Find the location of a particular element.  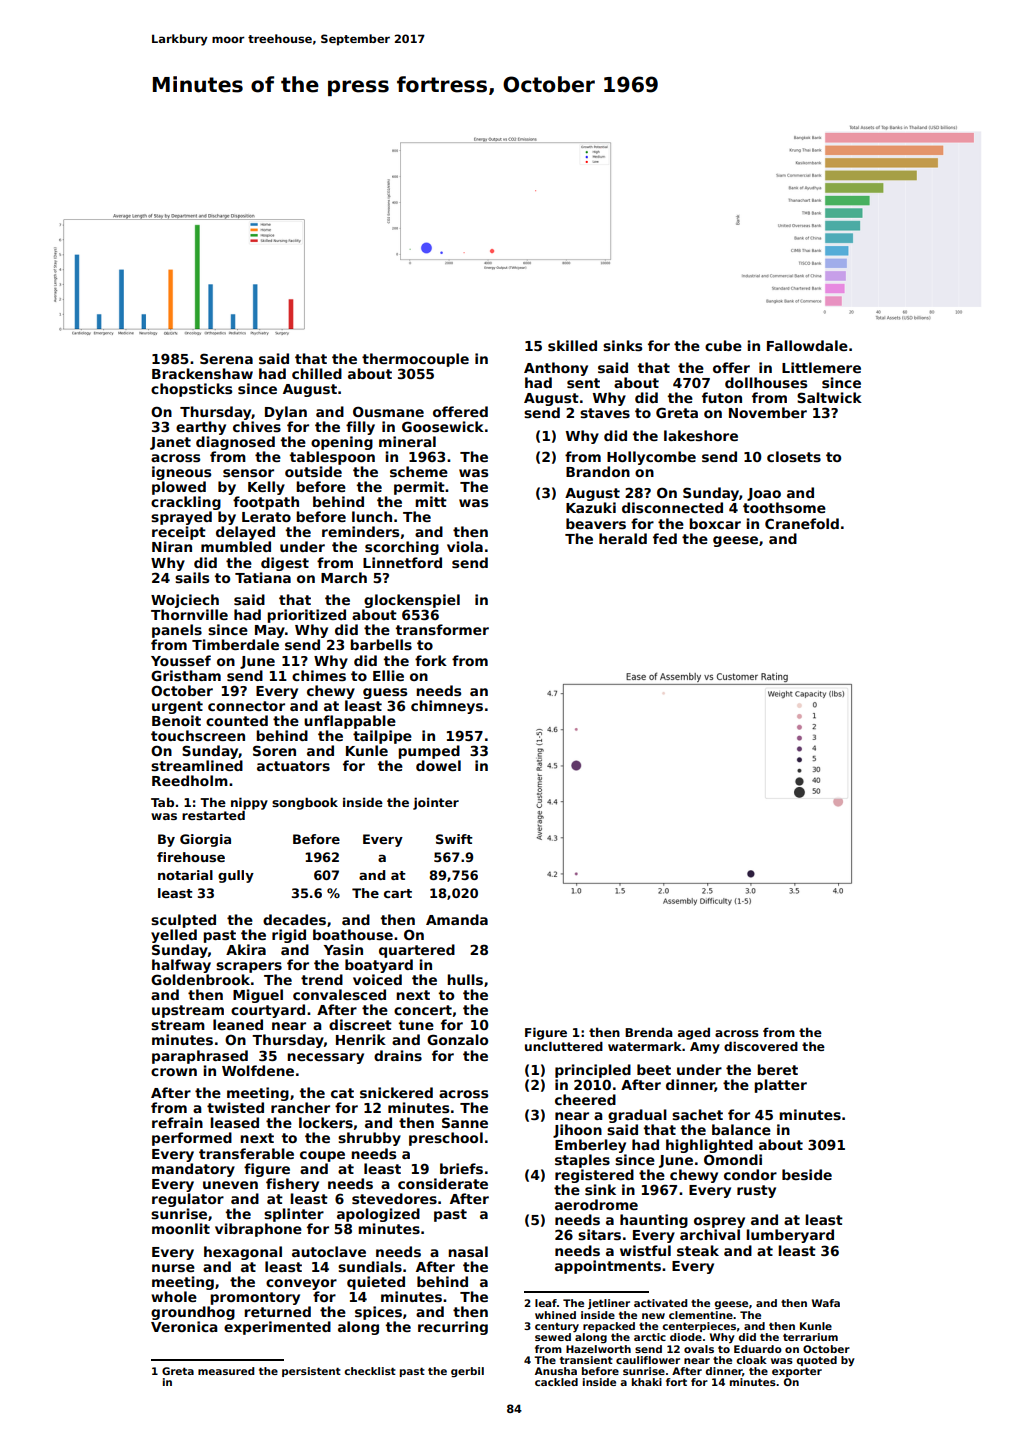

Saltwick is located at coordinates (829, 397).
